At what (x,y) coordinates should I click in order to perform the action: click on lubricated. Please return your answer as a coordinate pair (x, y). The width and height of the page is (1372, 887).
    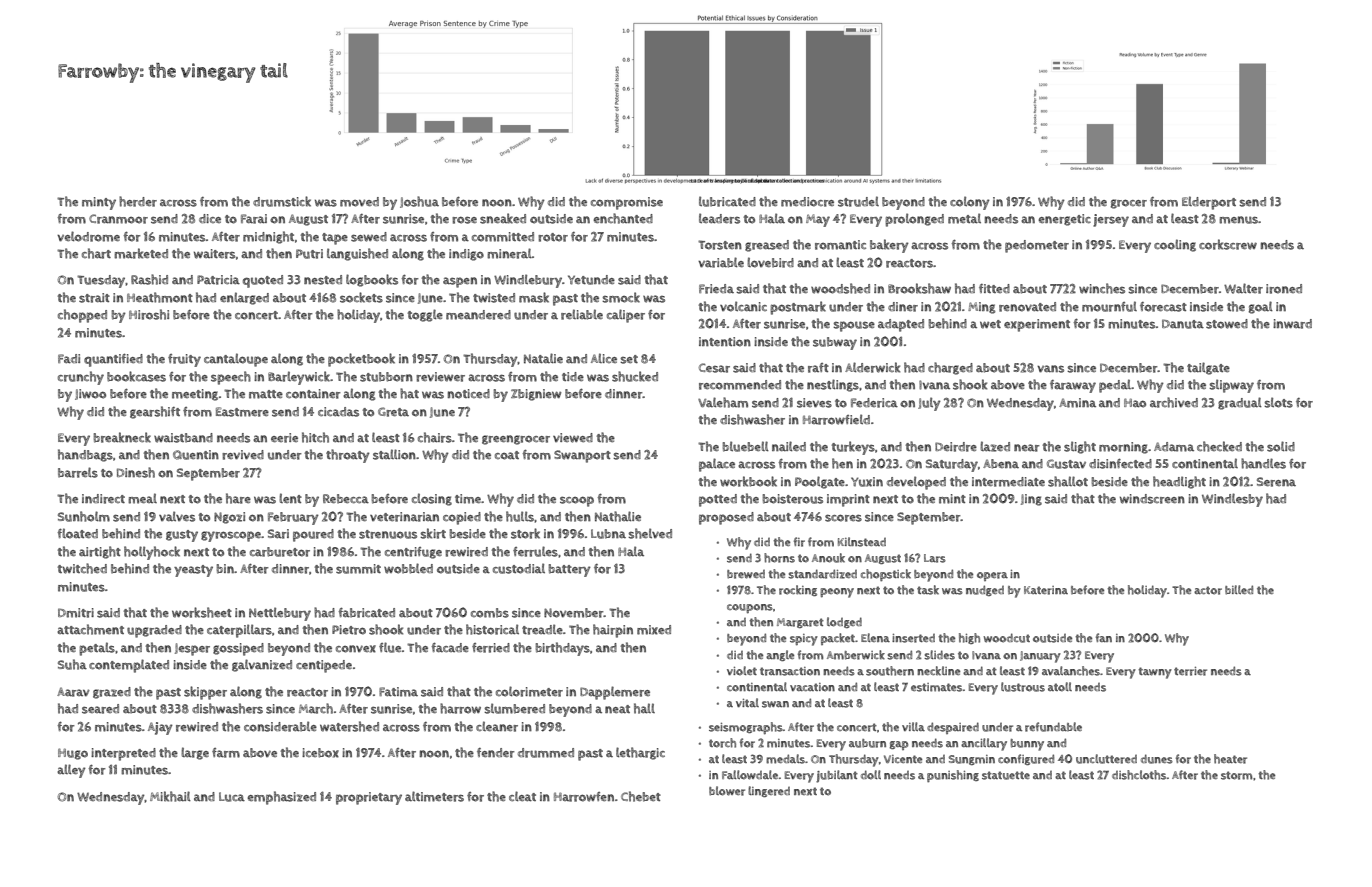
    Looking at the image, I should click on (727, 201).
